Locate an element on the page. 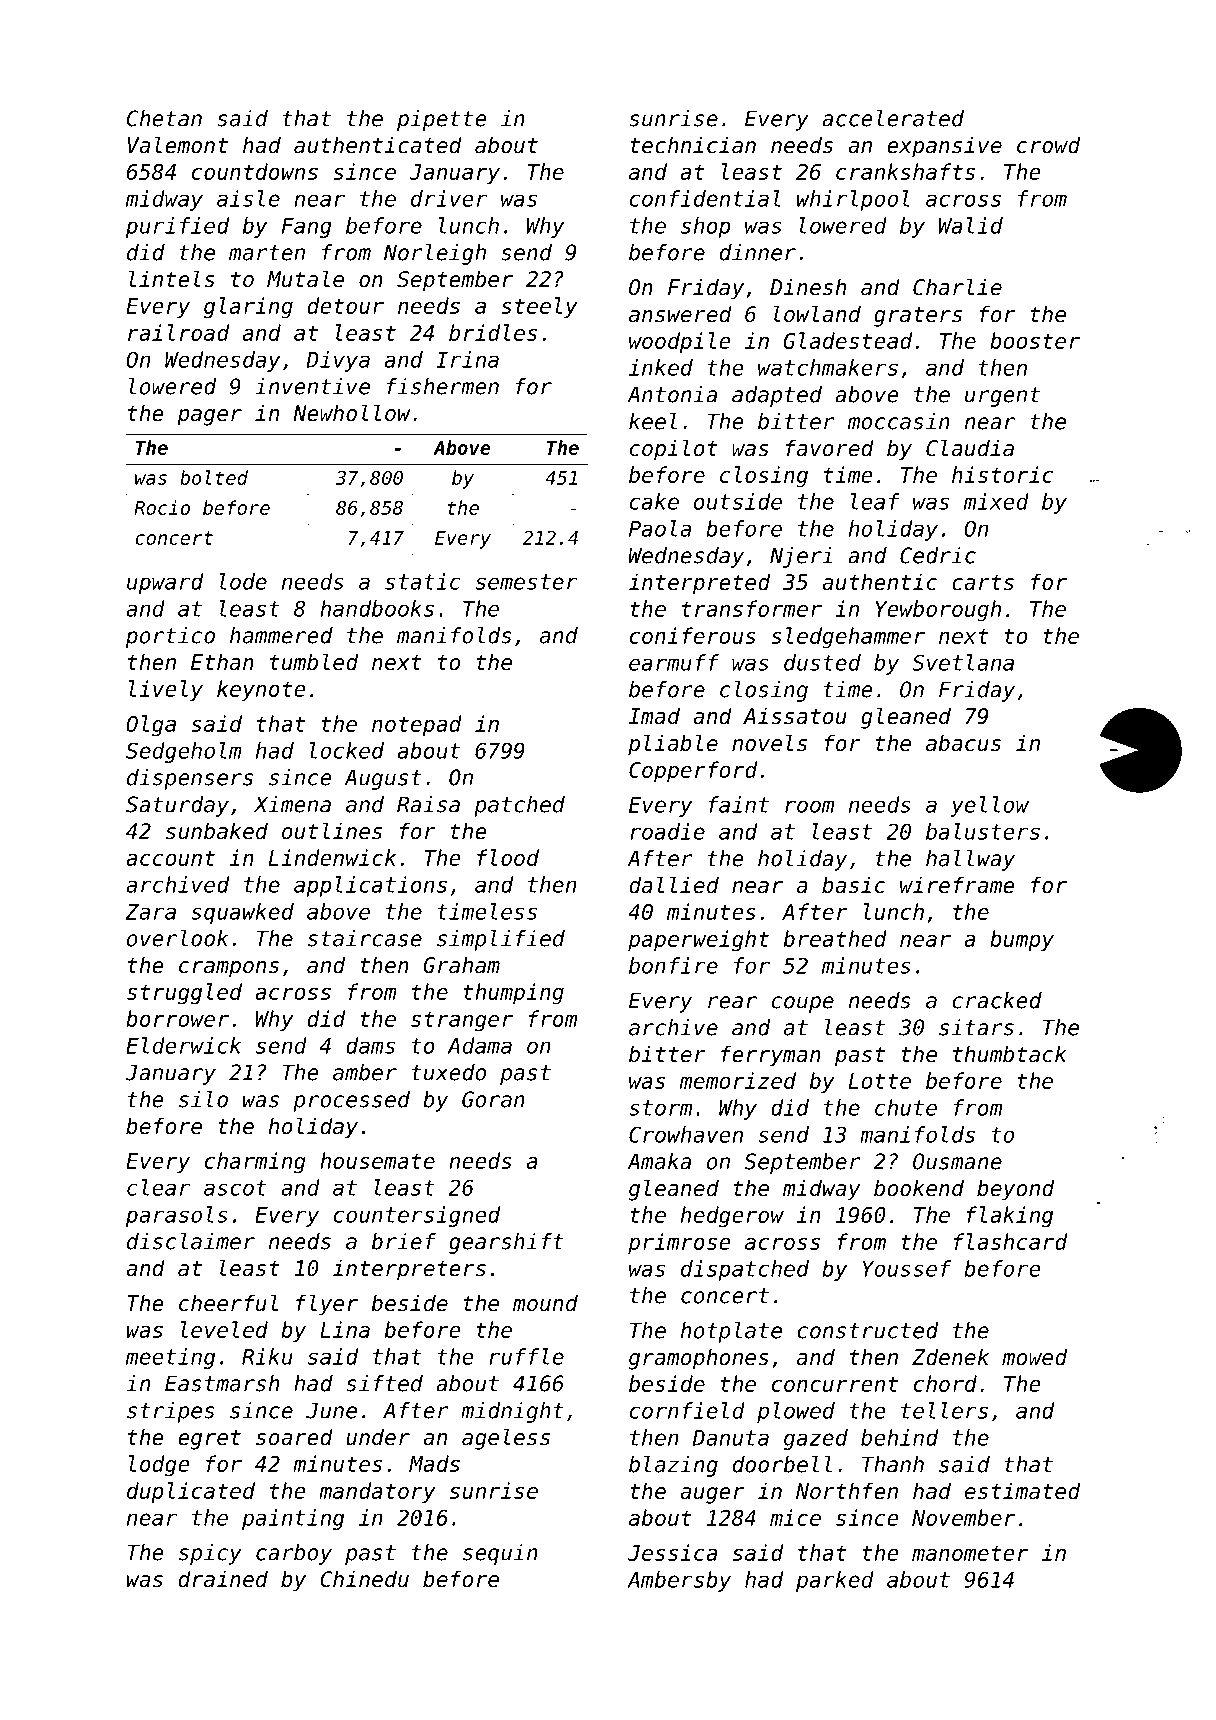  lintels is located at coordinates (172, 279).
